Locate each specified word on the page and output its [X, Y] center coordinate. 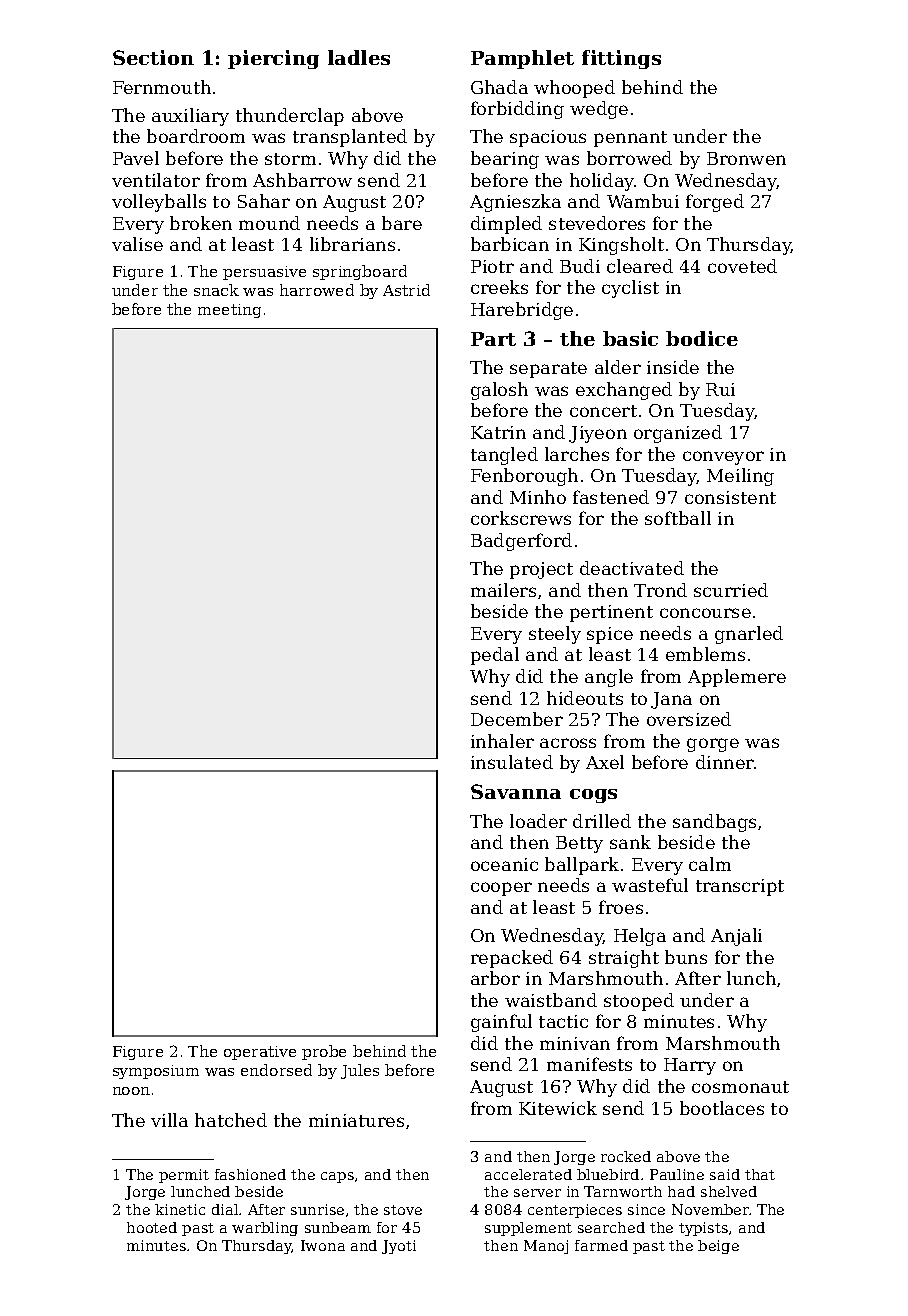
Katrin [498, 432]
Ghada [499, 87]
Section [153, 57]
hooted [152, 1227]
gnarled [749, 635]
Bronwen [746, 158]
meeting [229, 311]
